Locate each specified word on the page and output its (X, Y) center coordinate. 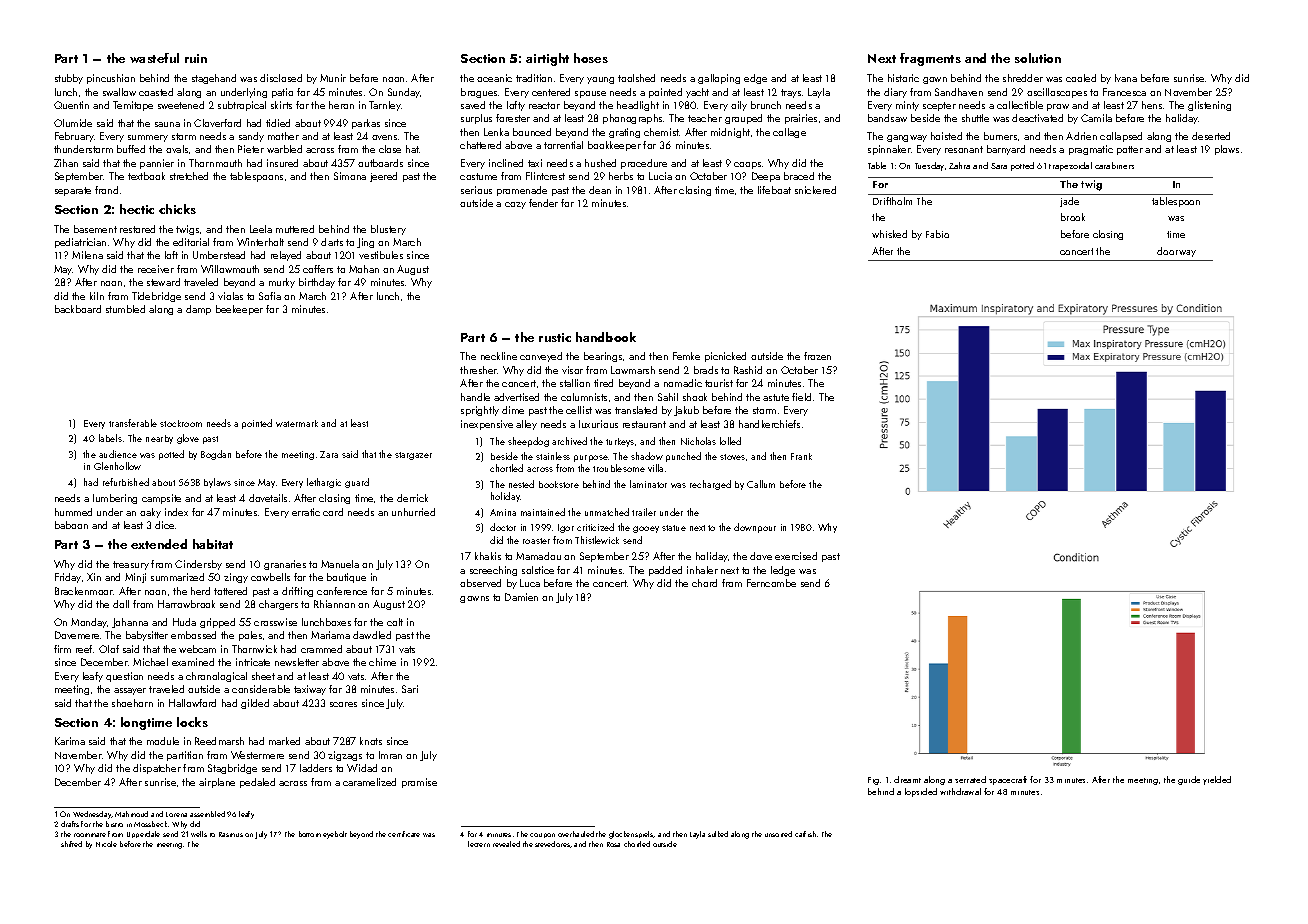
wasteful (154, 58)
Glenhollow (117, 466)
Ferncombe (771, 583)
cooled (1081, 78)
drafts (70, 824)
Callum (761, 484)
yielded (1217, 780)
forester (513, 118)
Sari (410, 689)
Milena (87, 255)
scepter (939, 106)
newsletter (297, 662)
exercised (796, 556)
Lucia (660, 176)
